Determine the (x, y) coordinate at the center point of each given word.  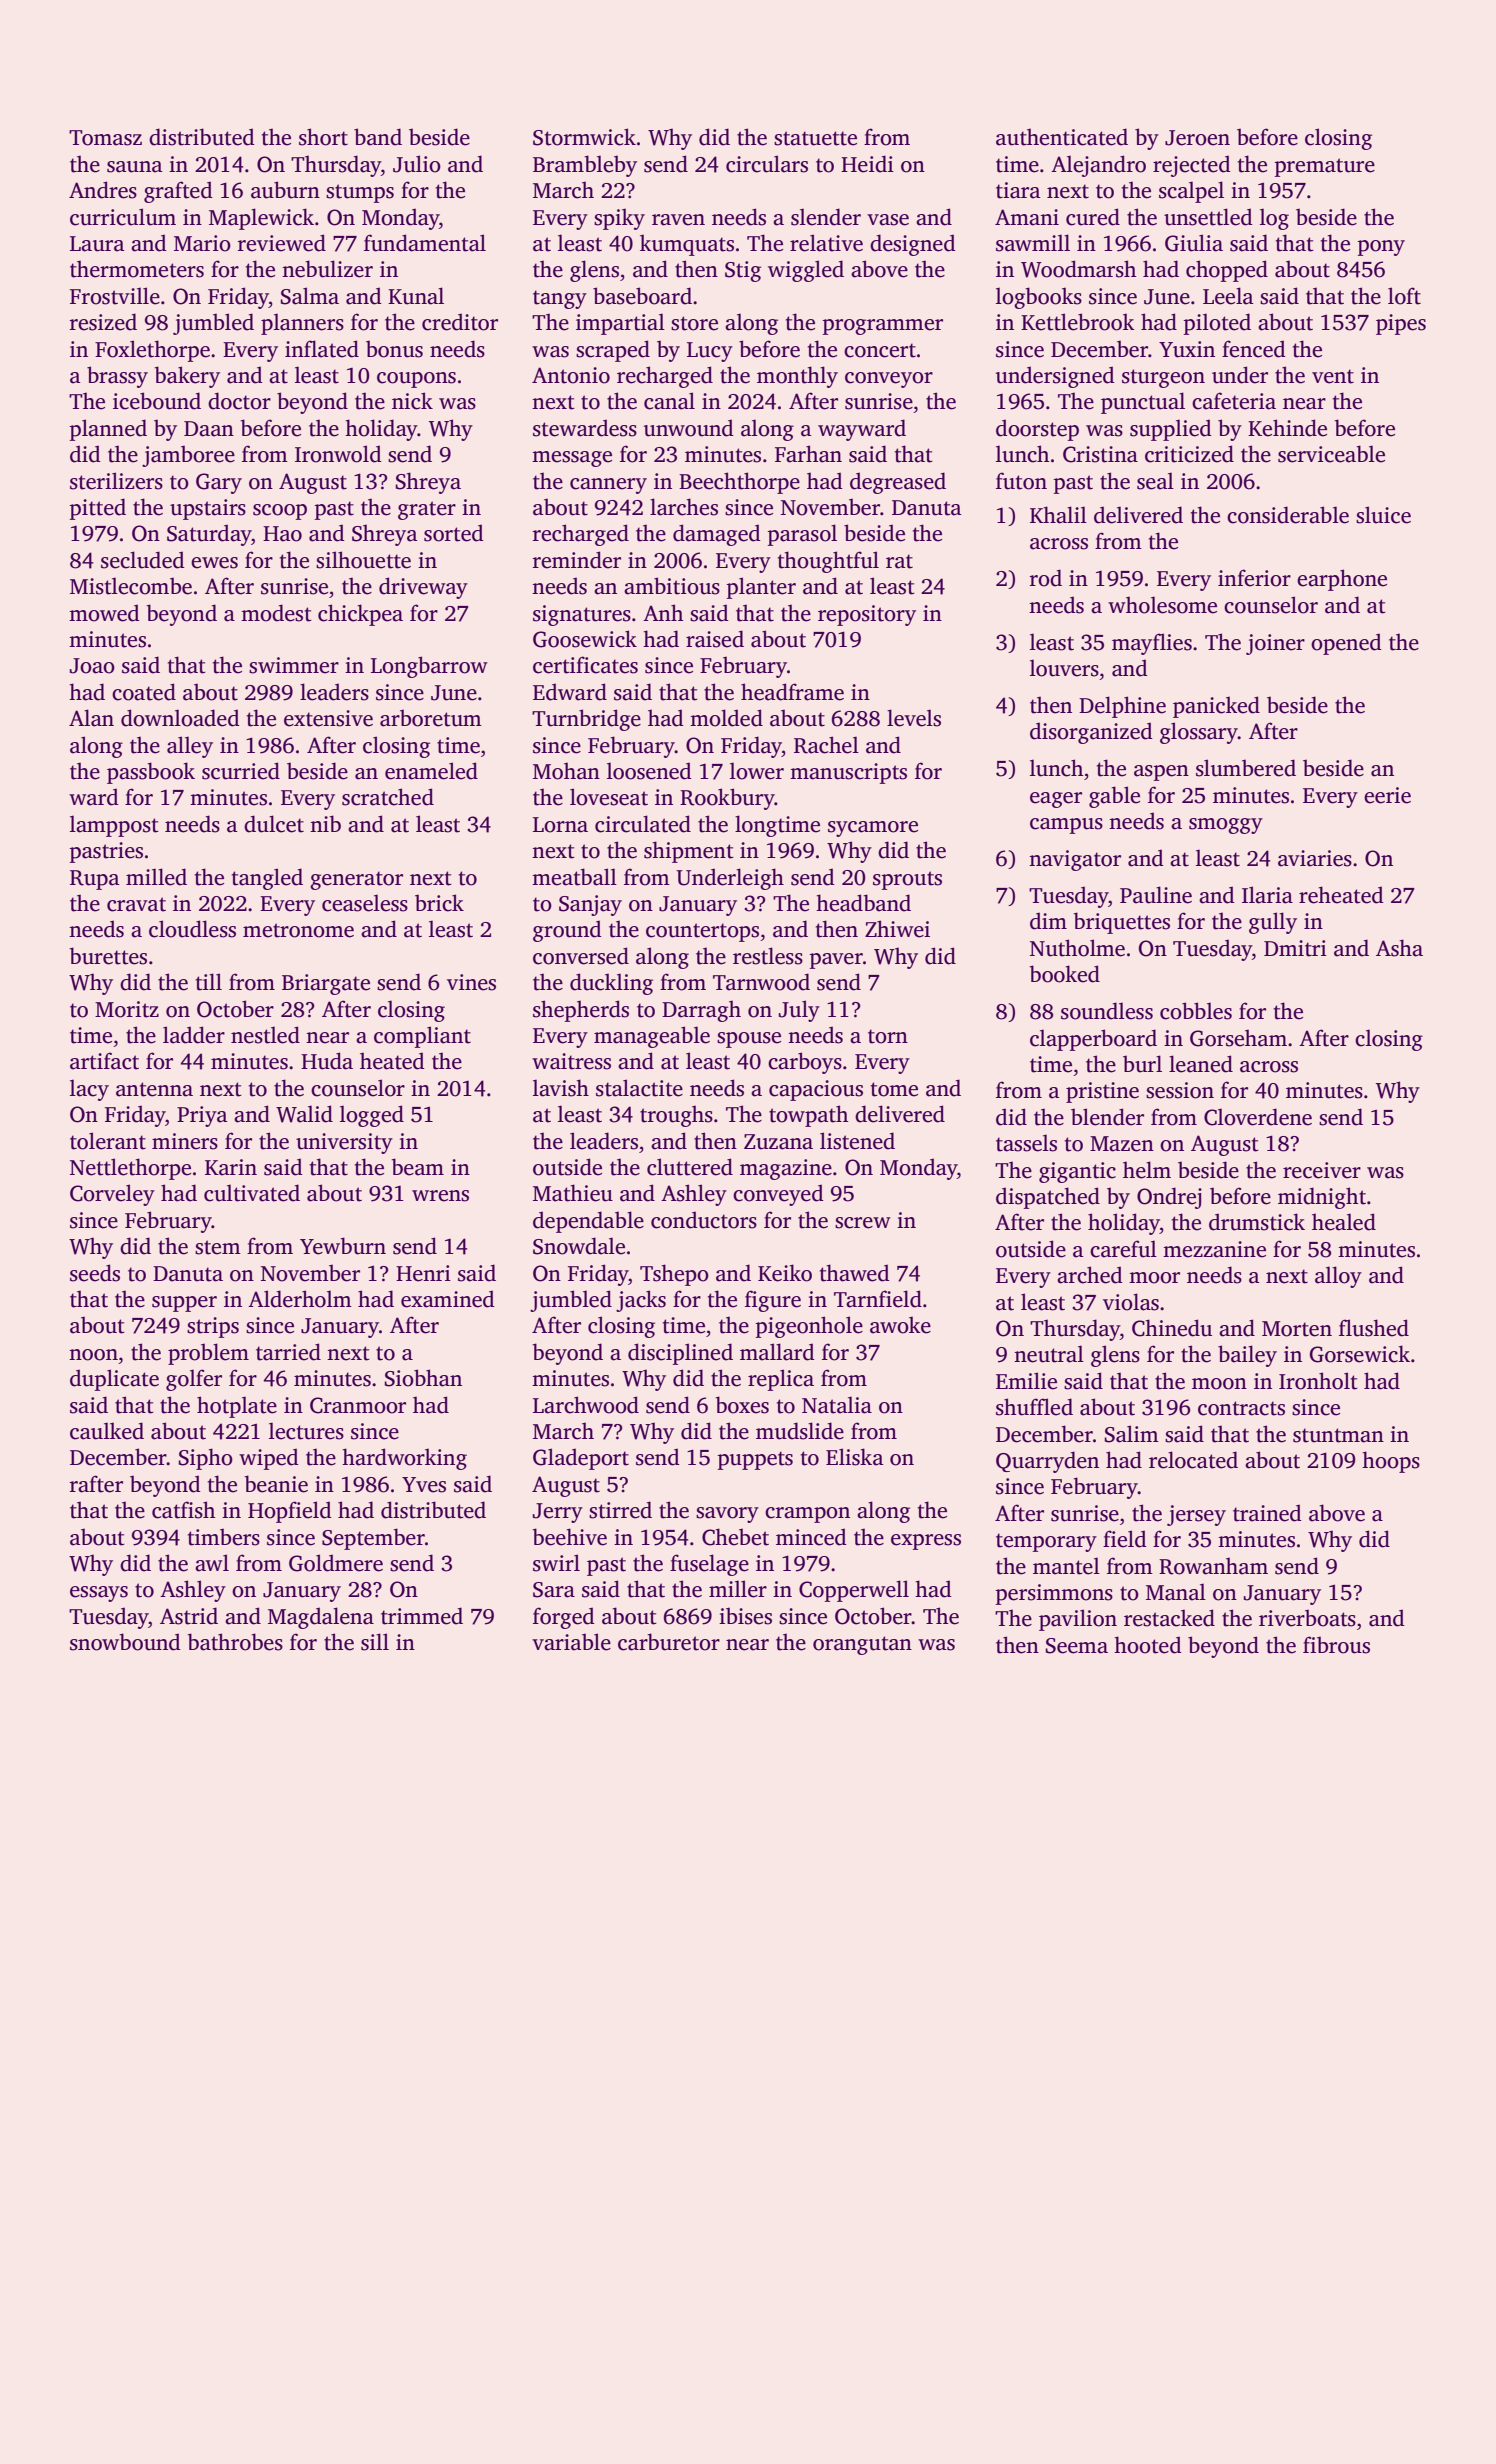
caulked (107, 1431)
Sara (554, 1590)
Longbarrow (429, 667)
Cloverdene (1258, 1117)
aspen (1161, 773)
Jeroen (1197, 138)
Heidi (867, 164)
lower (757, 771)
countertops (702, 932)
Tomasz (105, 138)
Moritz (127, 1009)
